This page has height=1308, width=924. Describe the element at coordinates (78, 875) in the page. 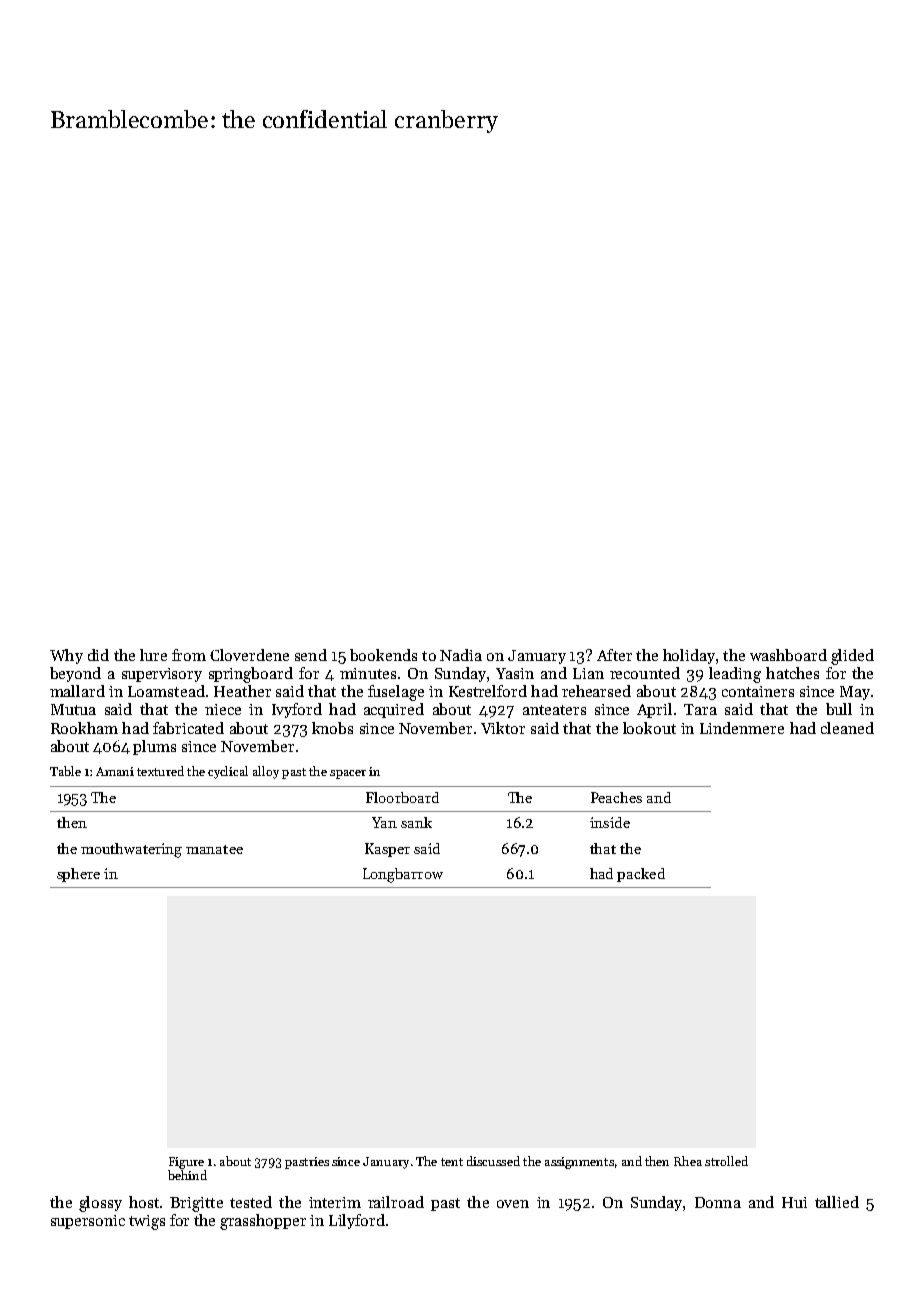

I see `sphere` at that location.
